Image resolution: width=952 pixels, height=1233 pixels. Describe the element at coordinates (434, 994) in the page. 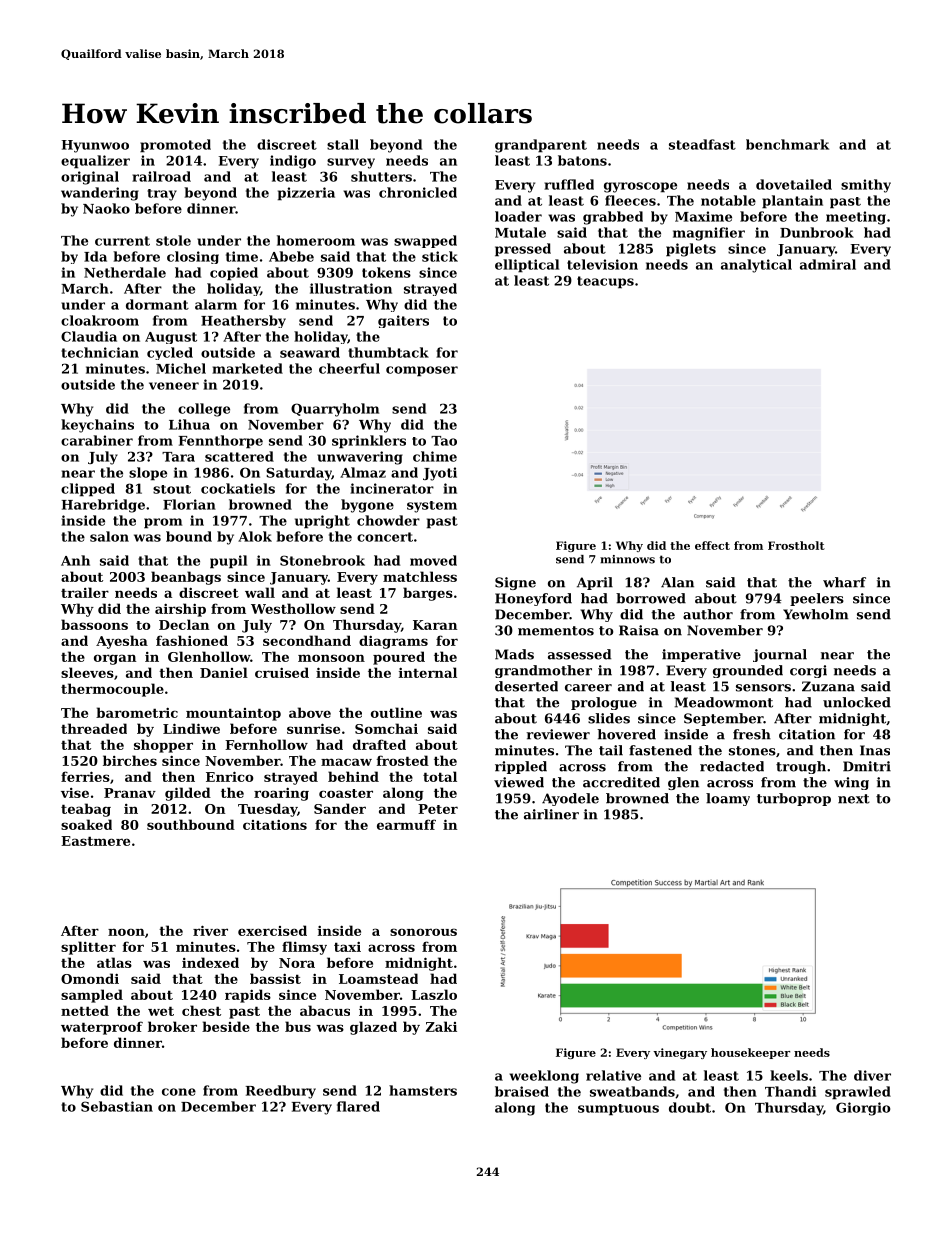

I see `Laszlo` at that location.
